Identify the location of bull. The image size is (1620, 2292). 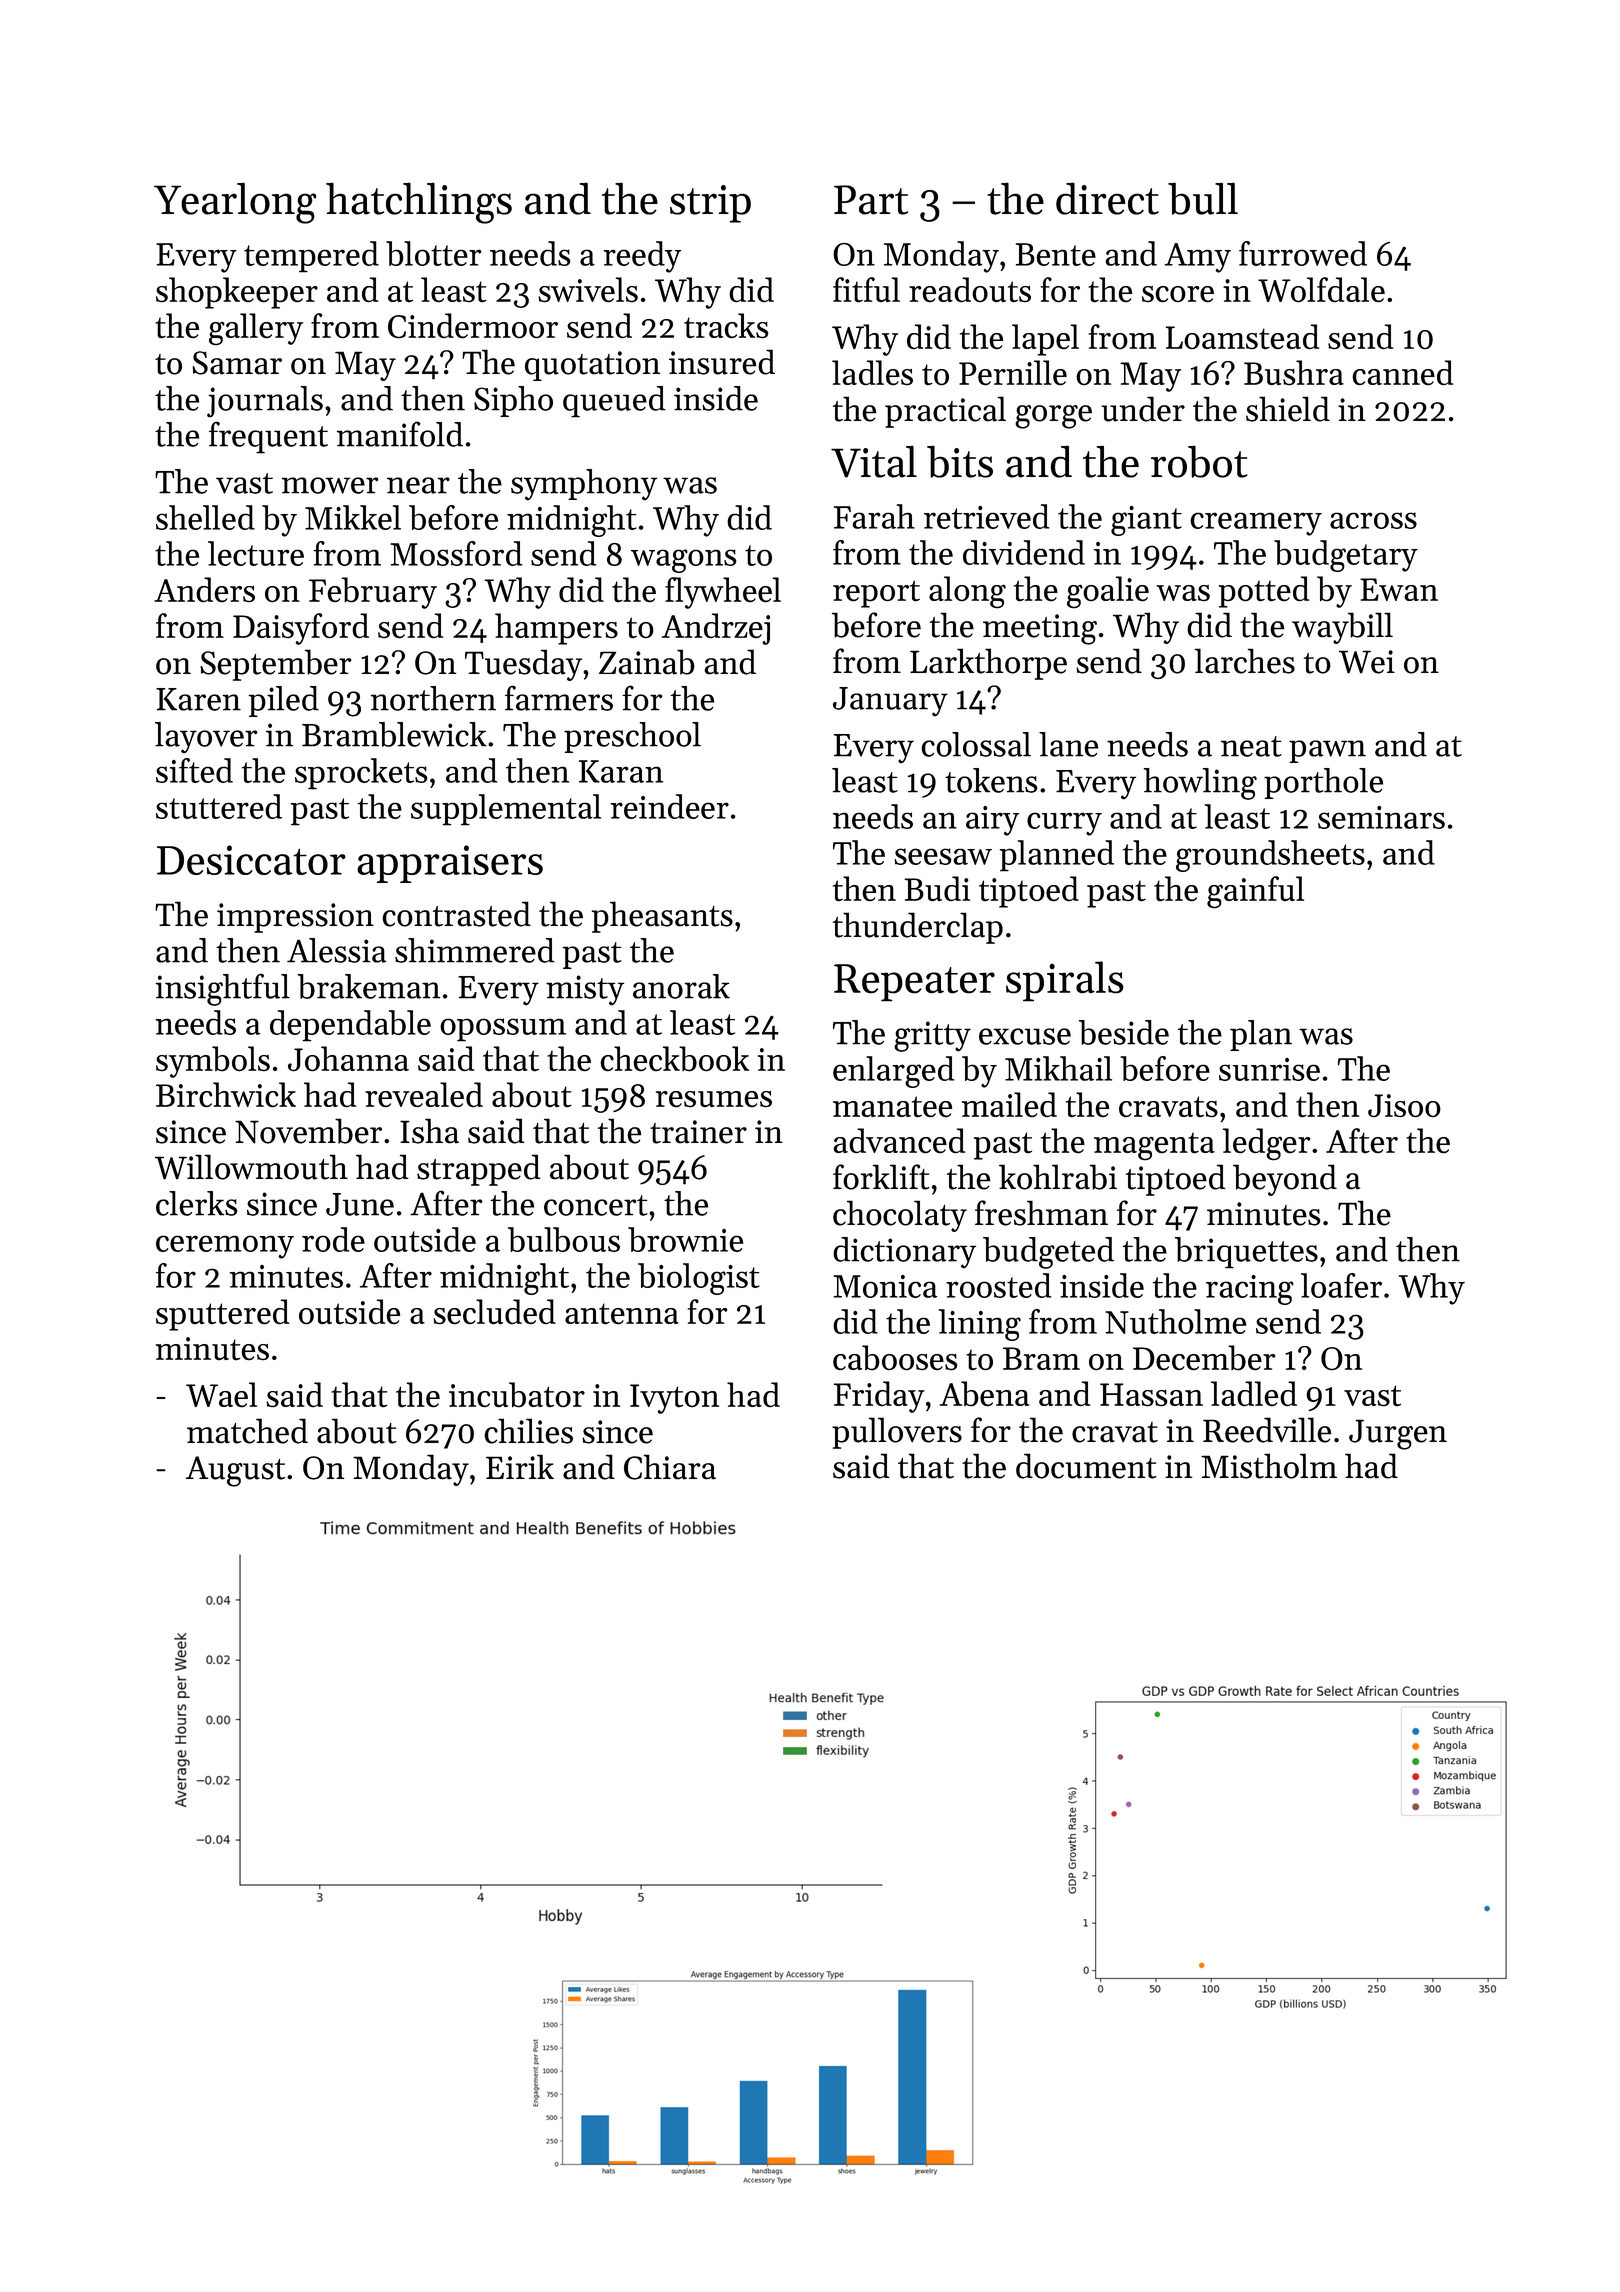
(1203, 198).
